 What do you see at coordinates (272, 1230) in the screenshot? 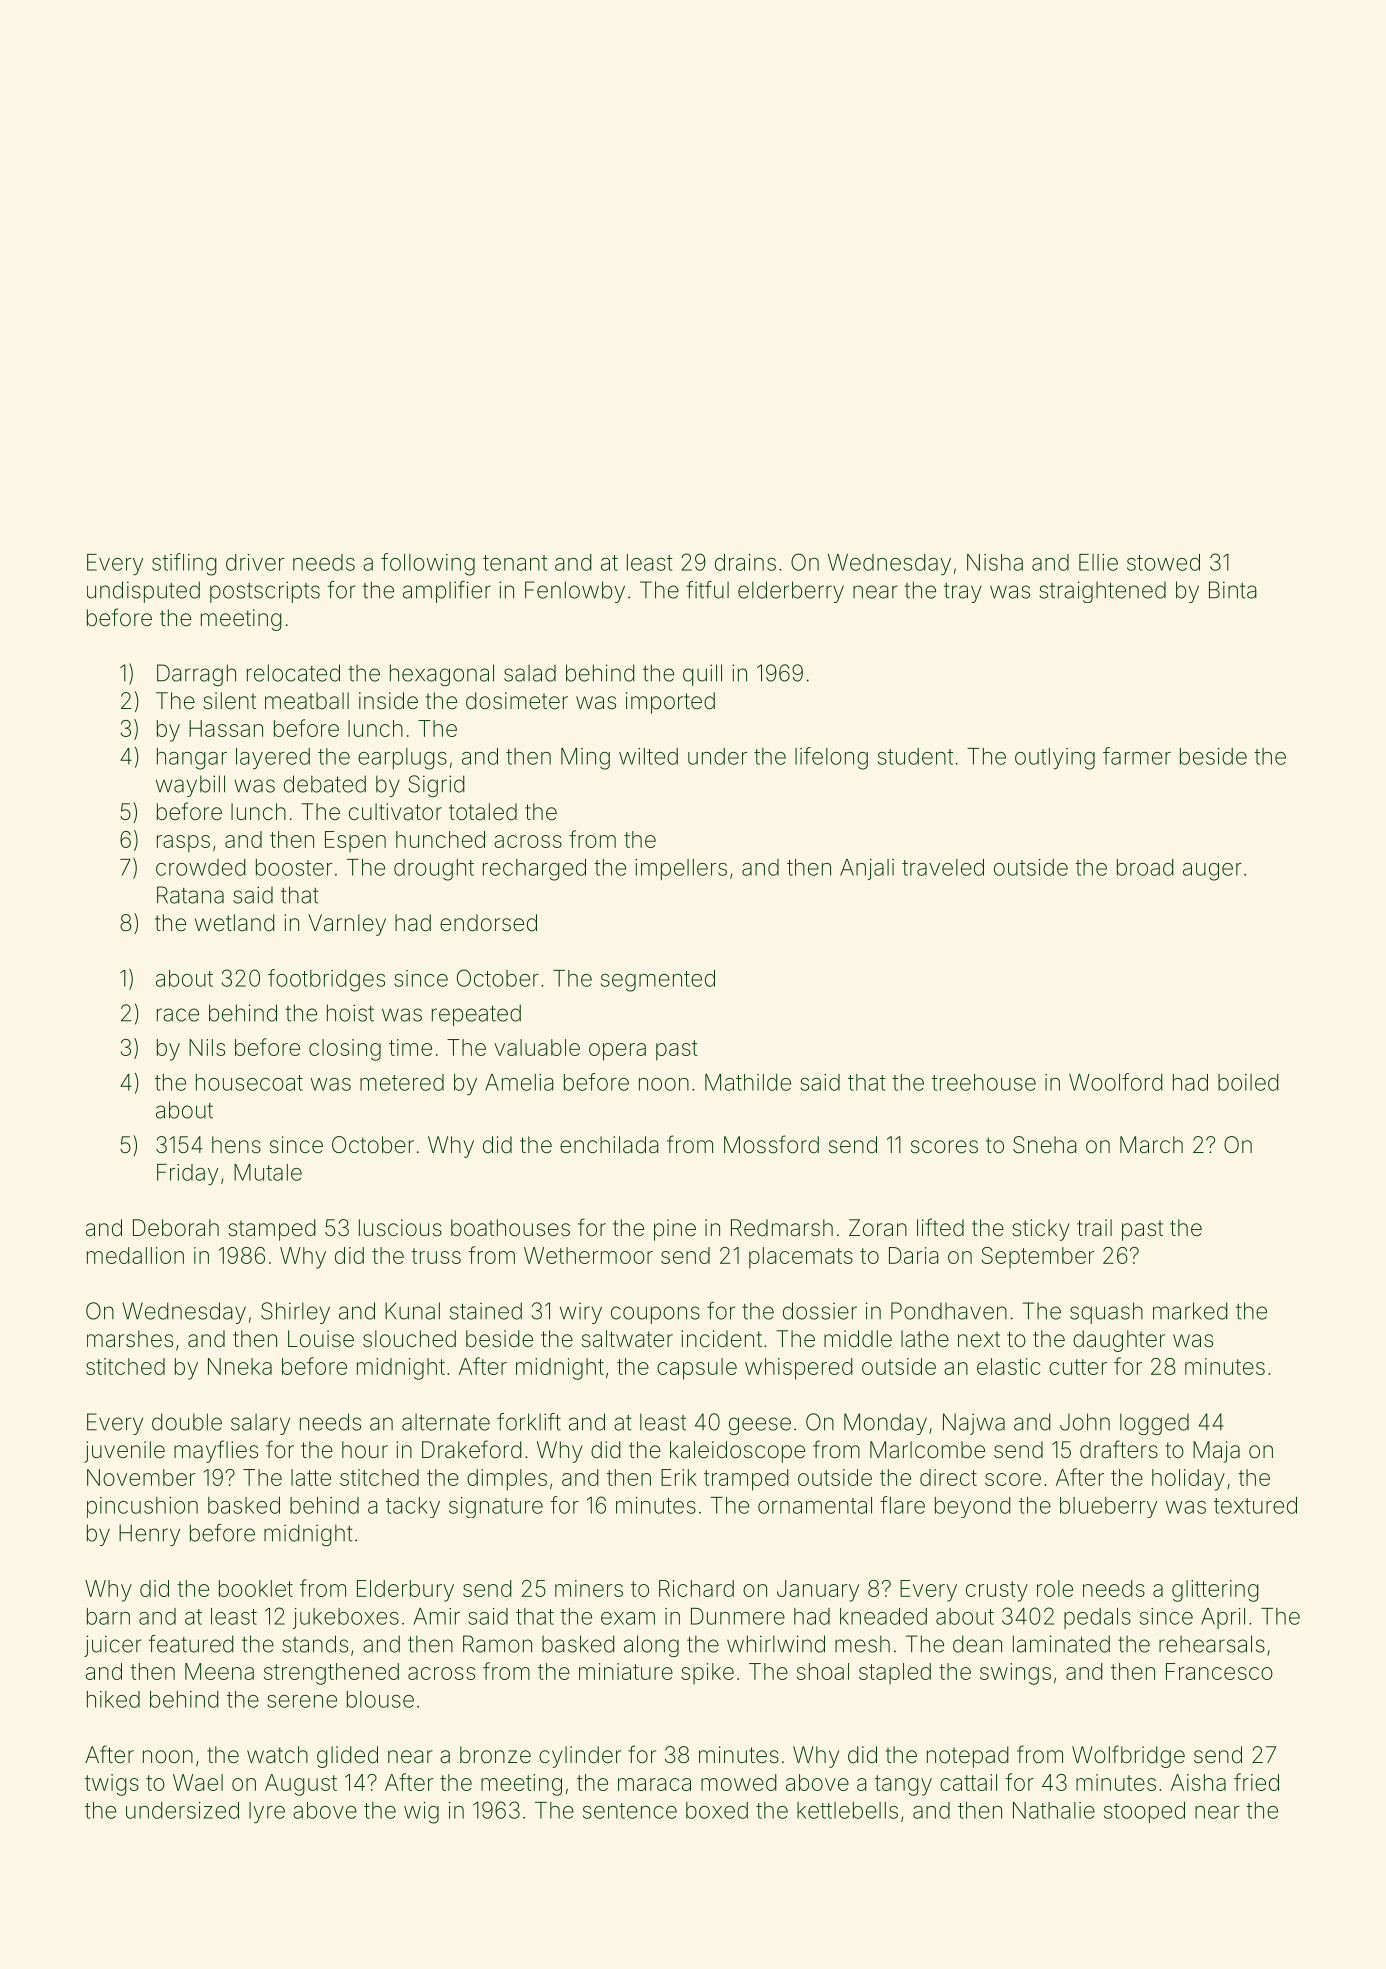
I see `stamped` at bounding box center [272, 1230].
